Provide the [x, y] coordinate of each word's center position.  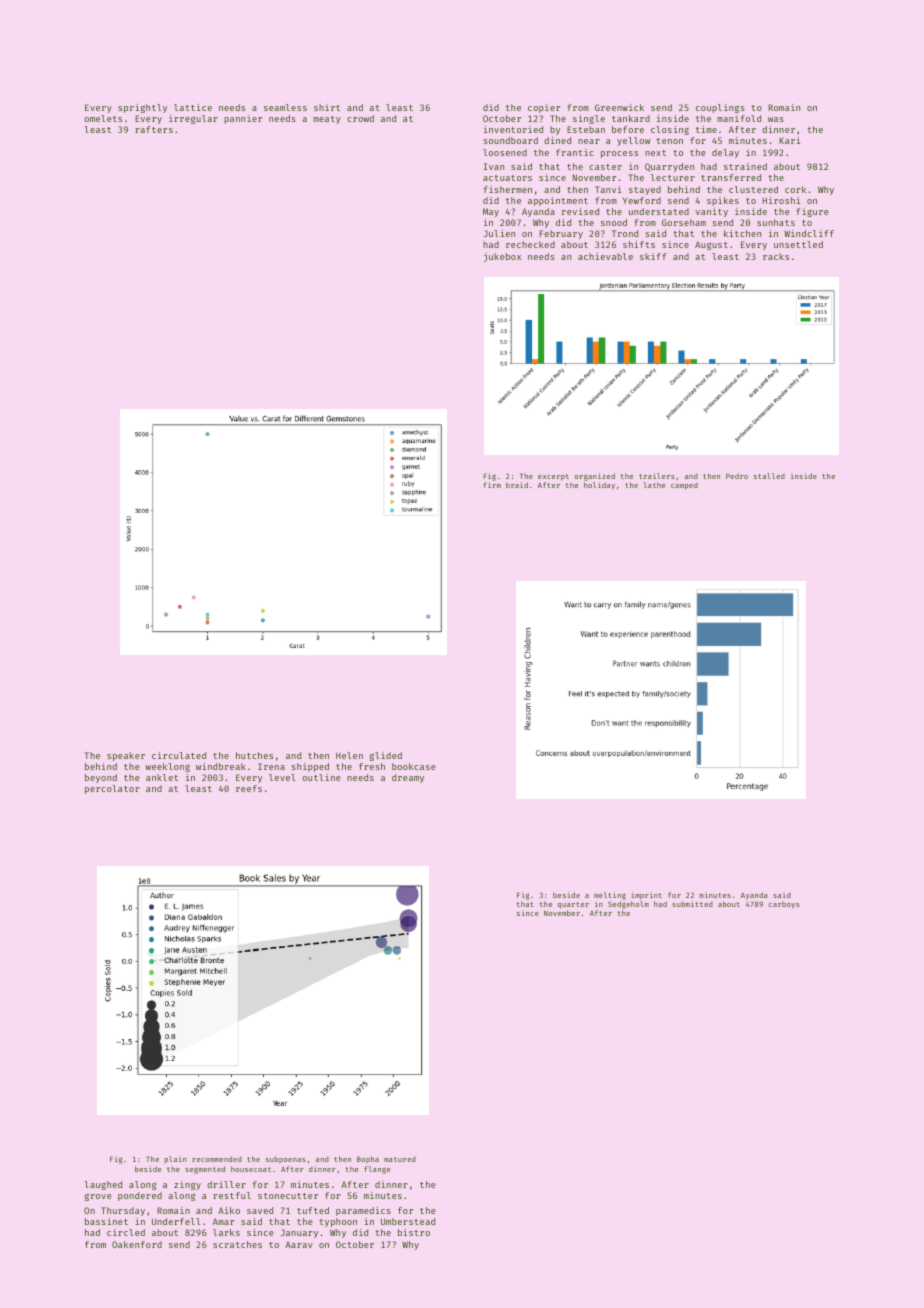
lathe [654, 485]
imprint [646, 896]
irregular [193, 119]
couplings [720, 108]
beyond [101, 778]
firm [492, 485]
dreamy [408, 778]
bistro [414, 1232]
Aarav [299, 1244]
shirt [327, 107]
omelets [103, 118]
